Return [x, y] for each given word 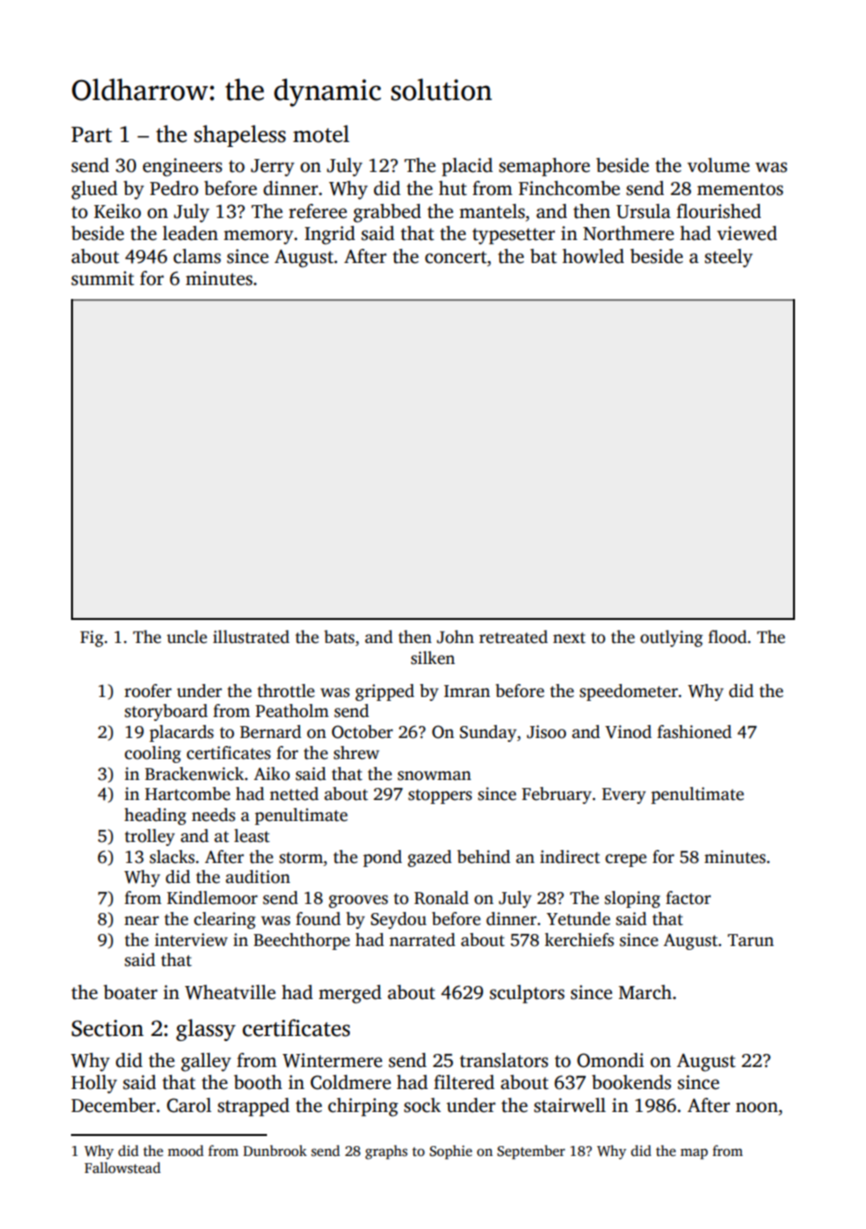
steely [729, 258]
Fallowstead [123, 1167]
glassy [206, 1030]
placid [467, 167]
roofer [148, 691]
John [455, 637]
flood [727, 637]
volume [718, 165]
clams [197, 256]
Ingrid [330, 235]
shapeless [240, 136]
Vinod [628, 732]
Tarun [751, 940]
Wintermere [332, 1060]
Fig [92, 639]
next [569, 638]
